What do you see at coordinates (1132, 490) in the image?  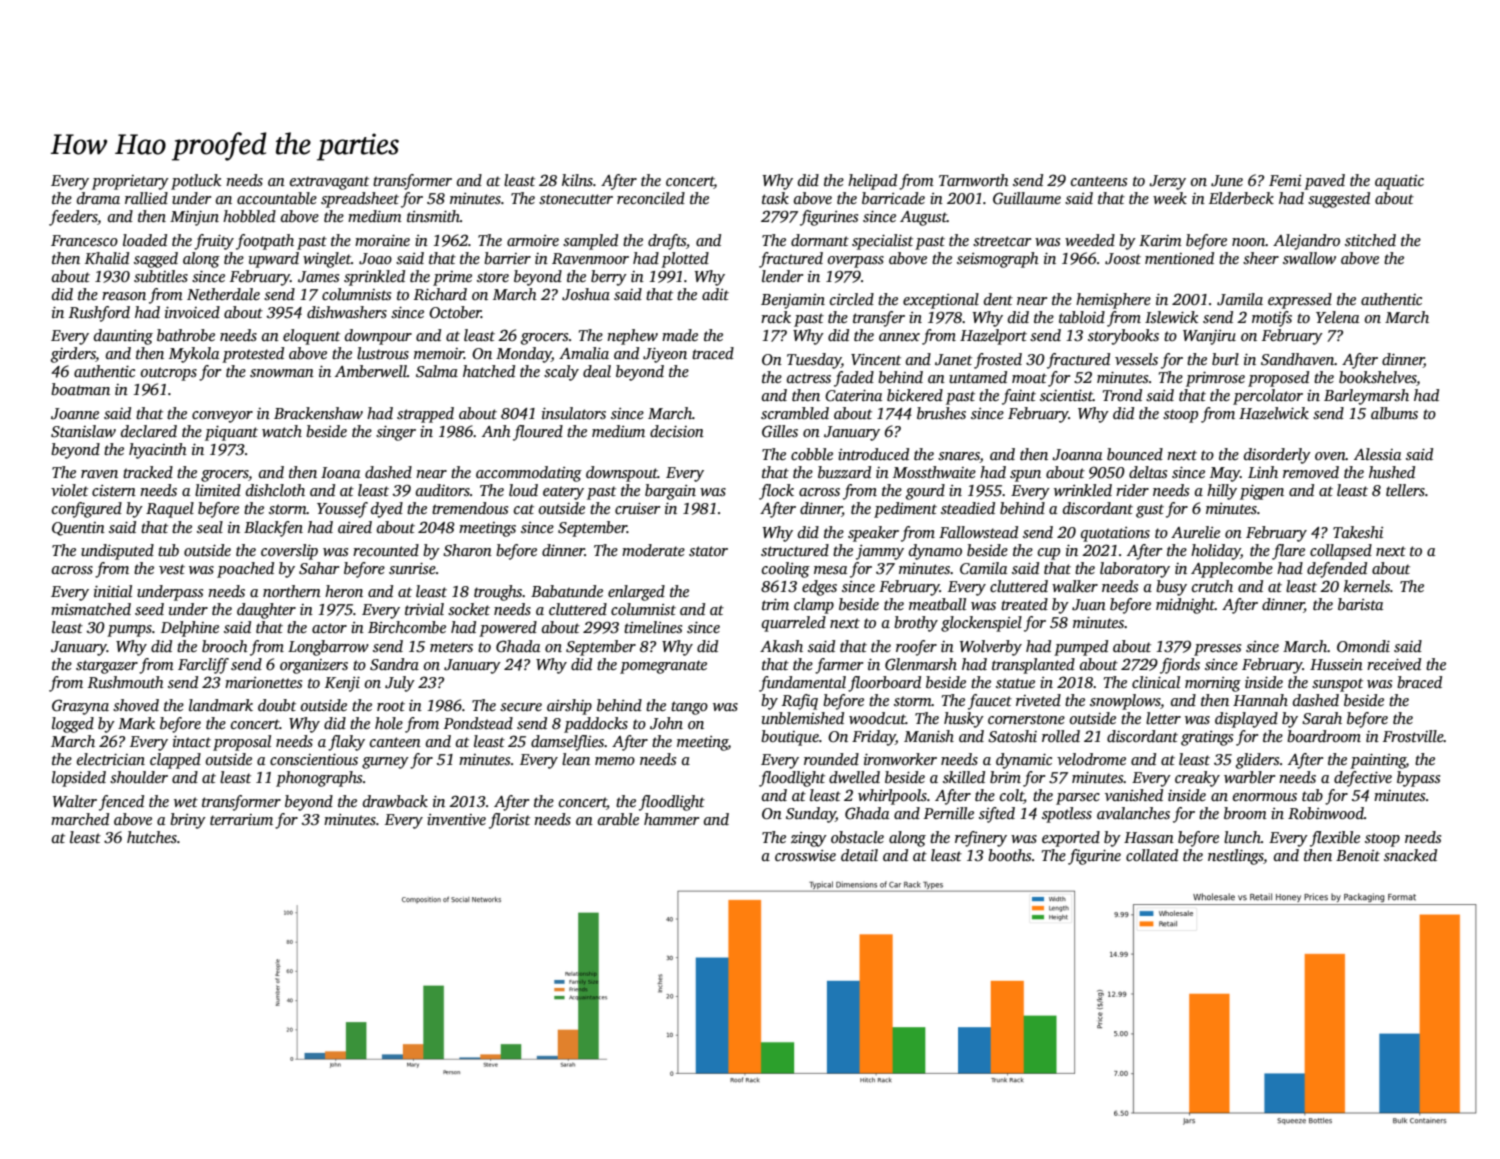 I see `rider` at bounding box center [1132, 490].
